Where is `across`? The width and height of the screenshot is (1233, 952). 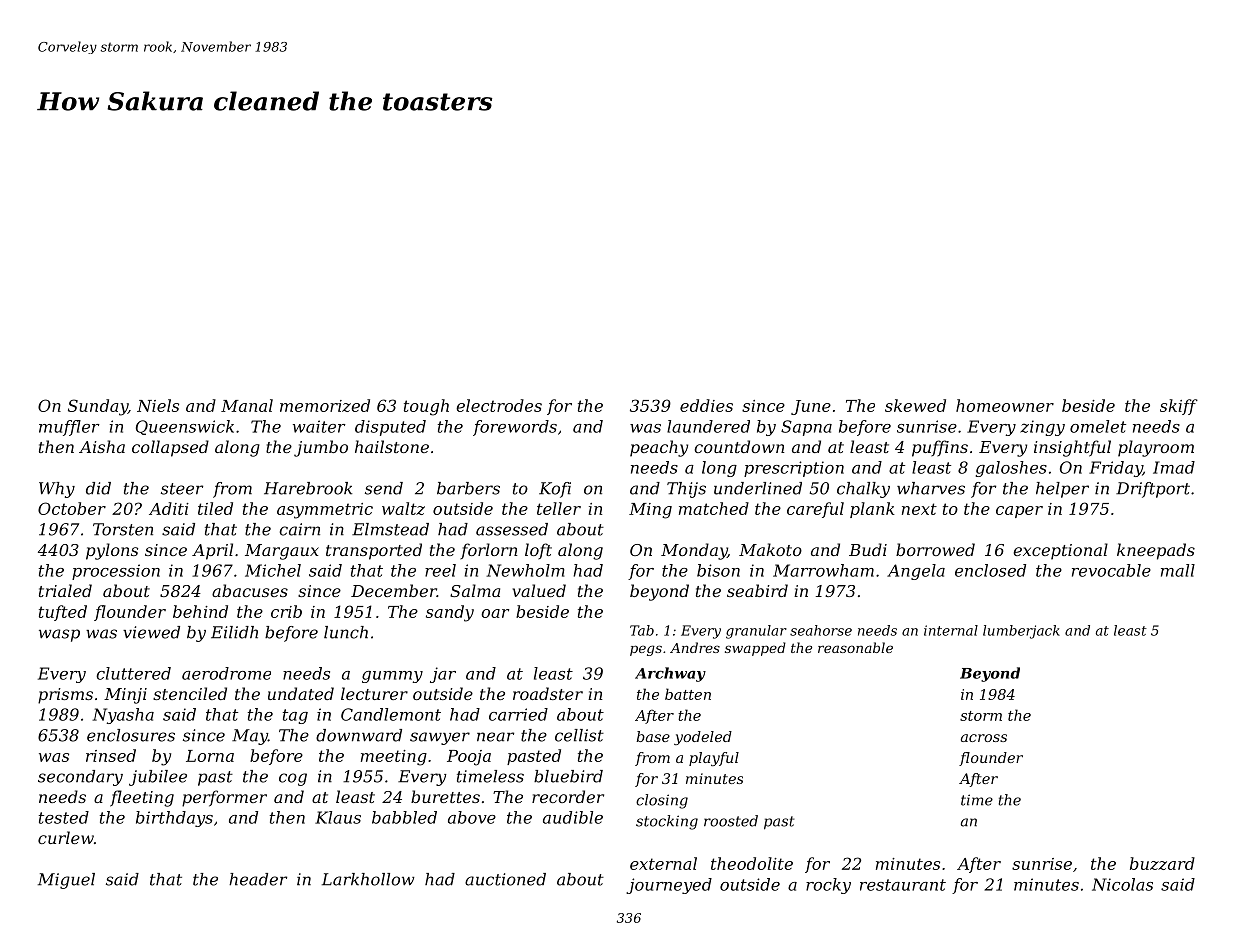 across is located at coordinates (984, 738).
